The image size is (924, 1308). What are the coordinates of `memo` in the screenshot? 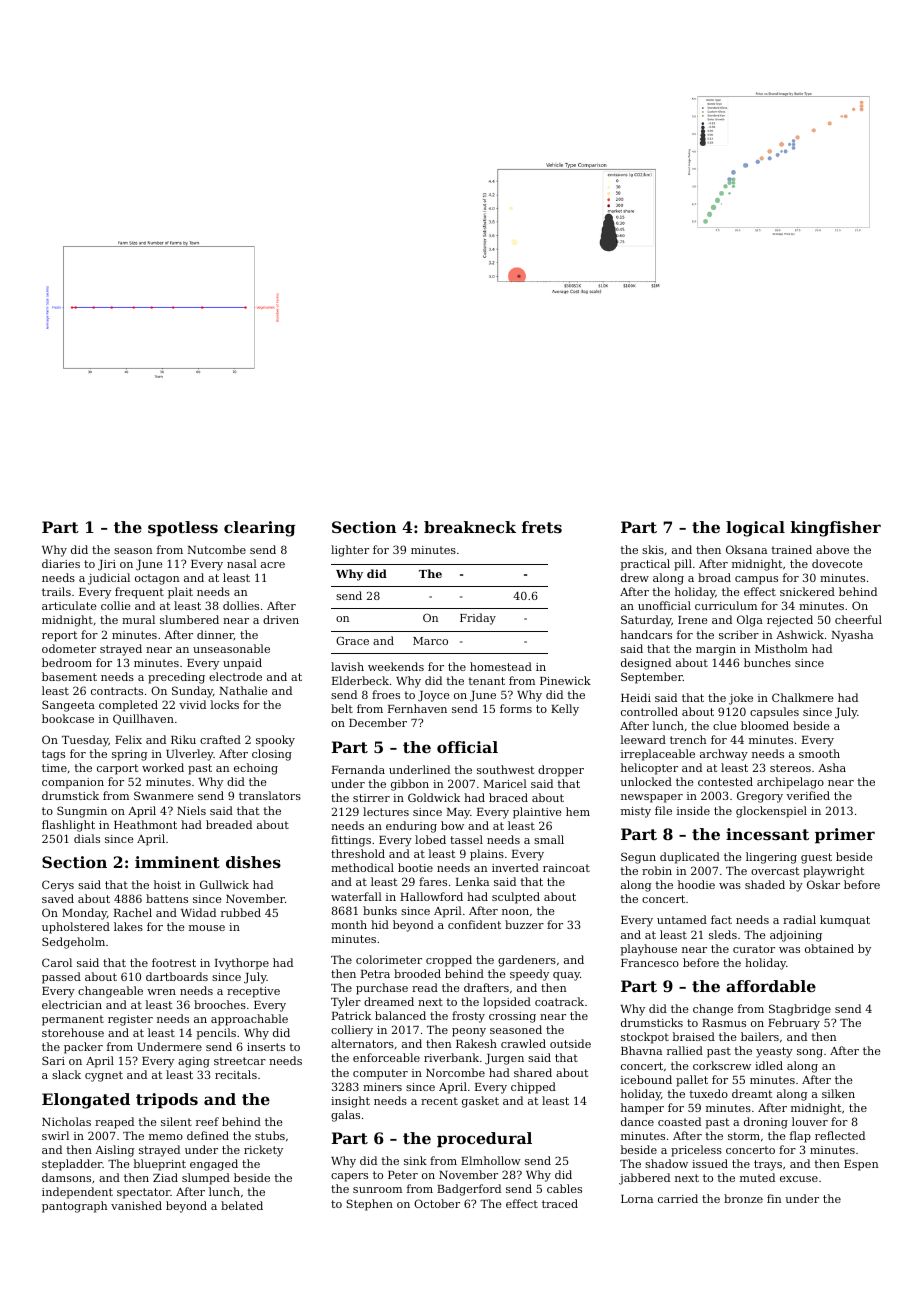 It's located at (166, 1137).
